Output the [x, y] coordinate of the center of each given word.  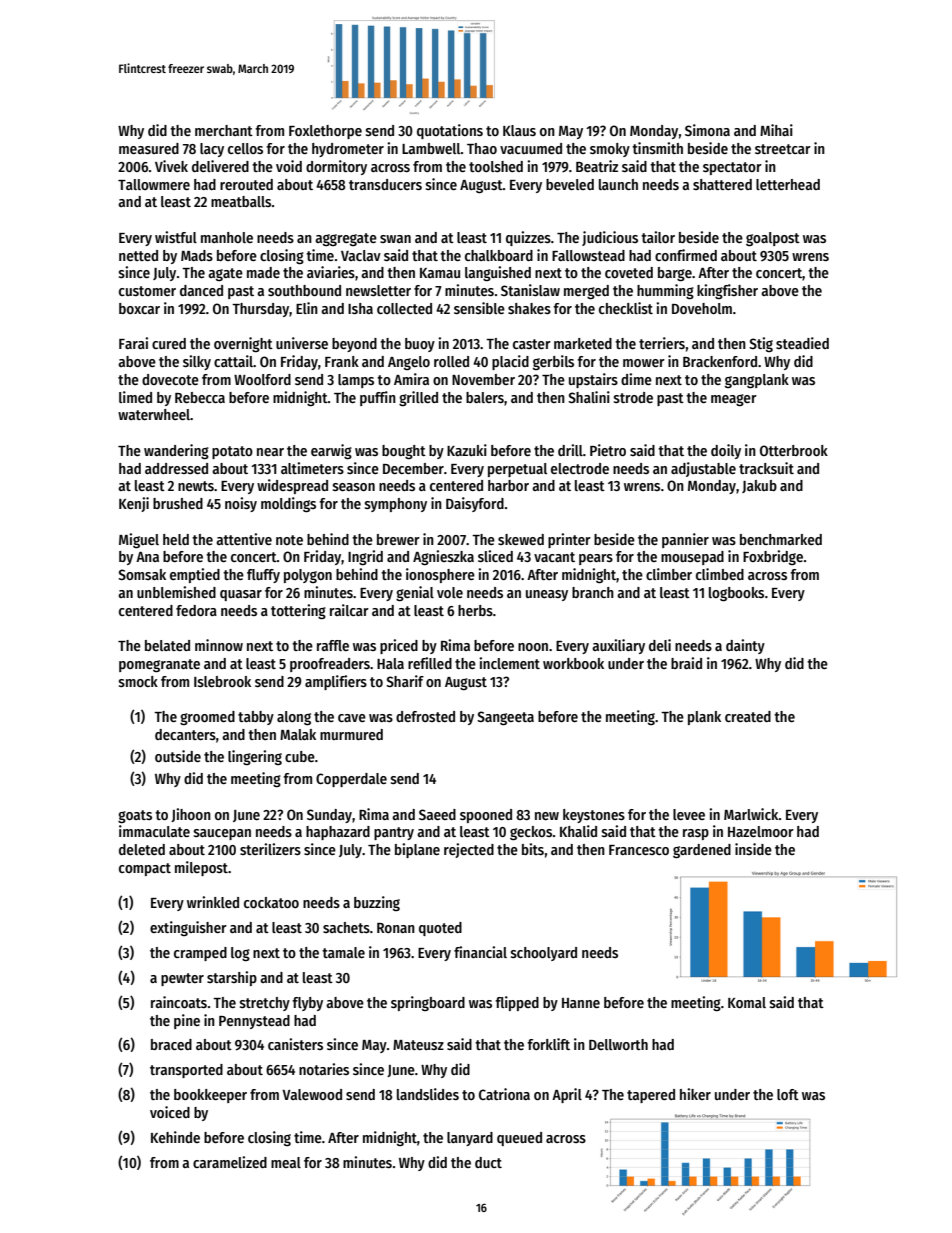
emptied [195, 575]
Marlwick [751, 814]
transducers [385, 184]
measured [149, 148]
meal [286, 1162]
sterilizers [270, 849]
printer [569, 540]
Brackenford [720, 361]
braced [171, 1044]
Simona [707, 130]
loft [788, 1094]
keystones [594, 816]
